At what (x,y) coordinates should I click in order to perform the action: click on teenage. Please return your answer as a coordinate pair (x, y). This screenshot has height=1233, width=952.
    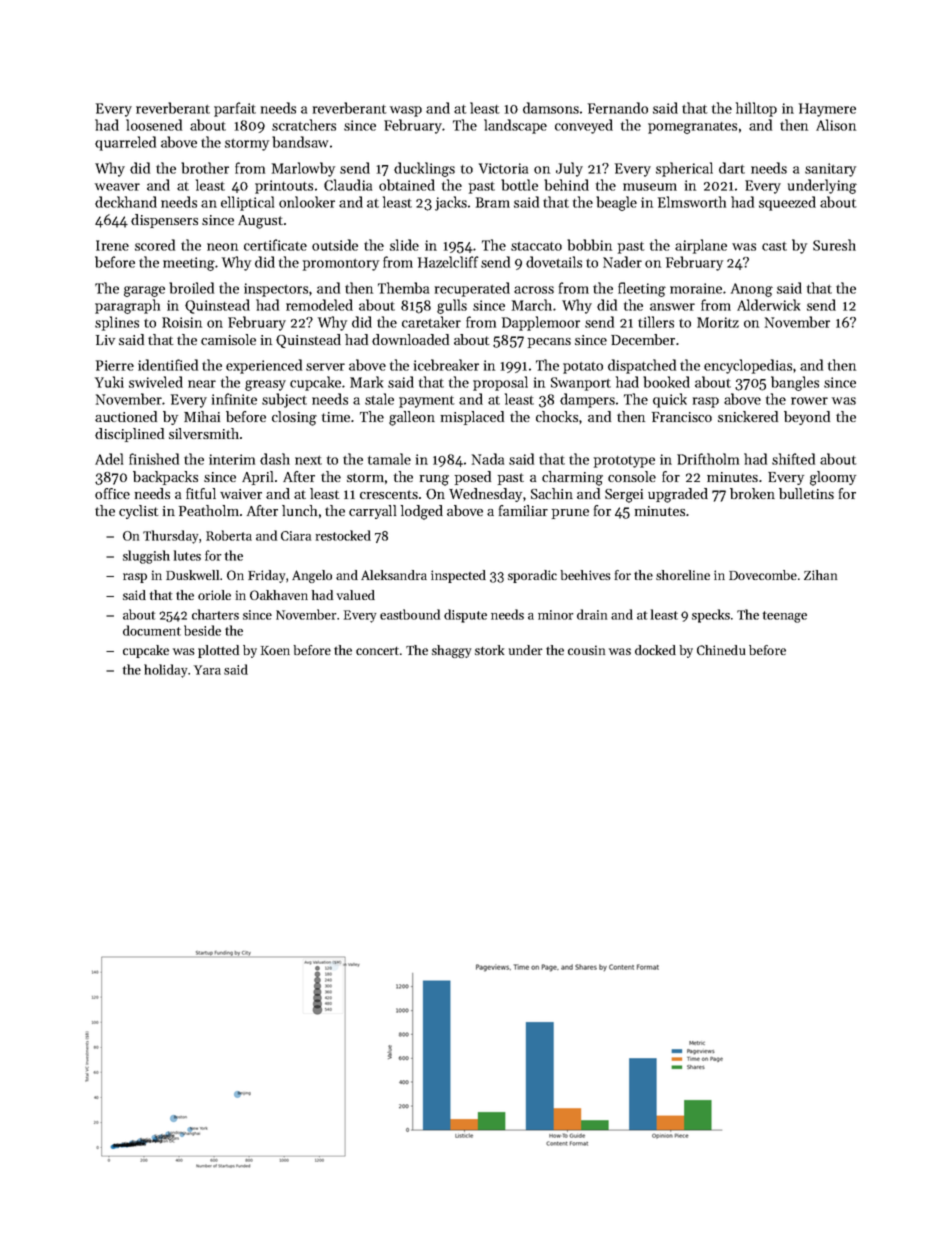
    Looking at the image, I should click on (785, 617).
